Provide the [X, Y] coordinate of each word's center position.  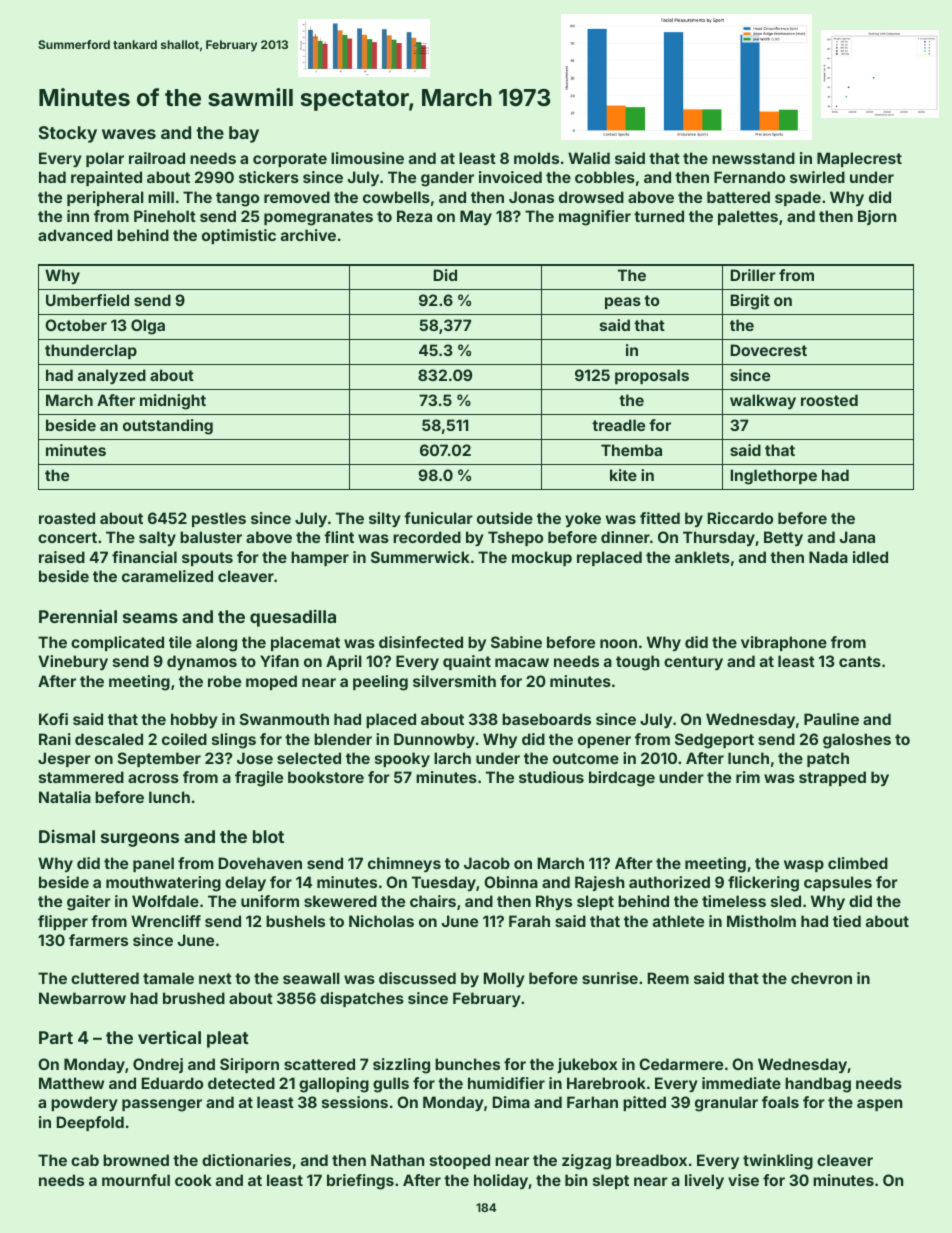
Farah [529, 921]
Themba [631, 450]
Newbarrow [82, 998]
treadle [618, 425]
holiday [501, 1181]
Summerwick [420, 557]
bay [244, 134]
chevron [821, 978]
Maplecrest [859, 159]
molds [536, 158]
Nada [828, 557]
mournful [136, 1180]
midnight [173, 402]
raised [62, 557]
